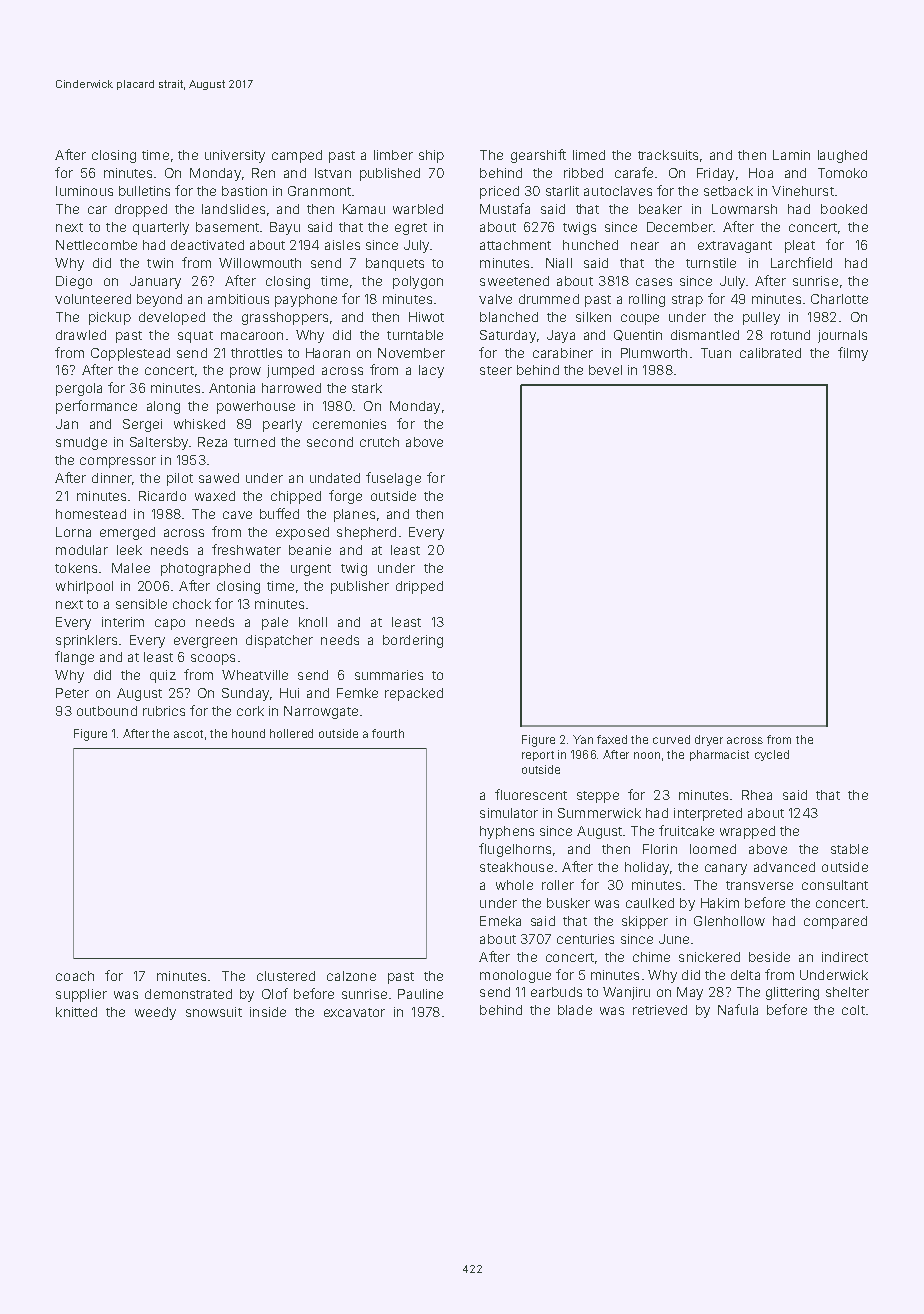 This screenshot has width=924, height=1314. What do you see at coordinates (219, 478) in the screenshot?
I see `sawed` at bounding box center [219, 478].
